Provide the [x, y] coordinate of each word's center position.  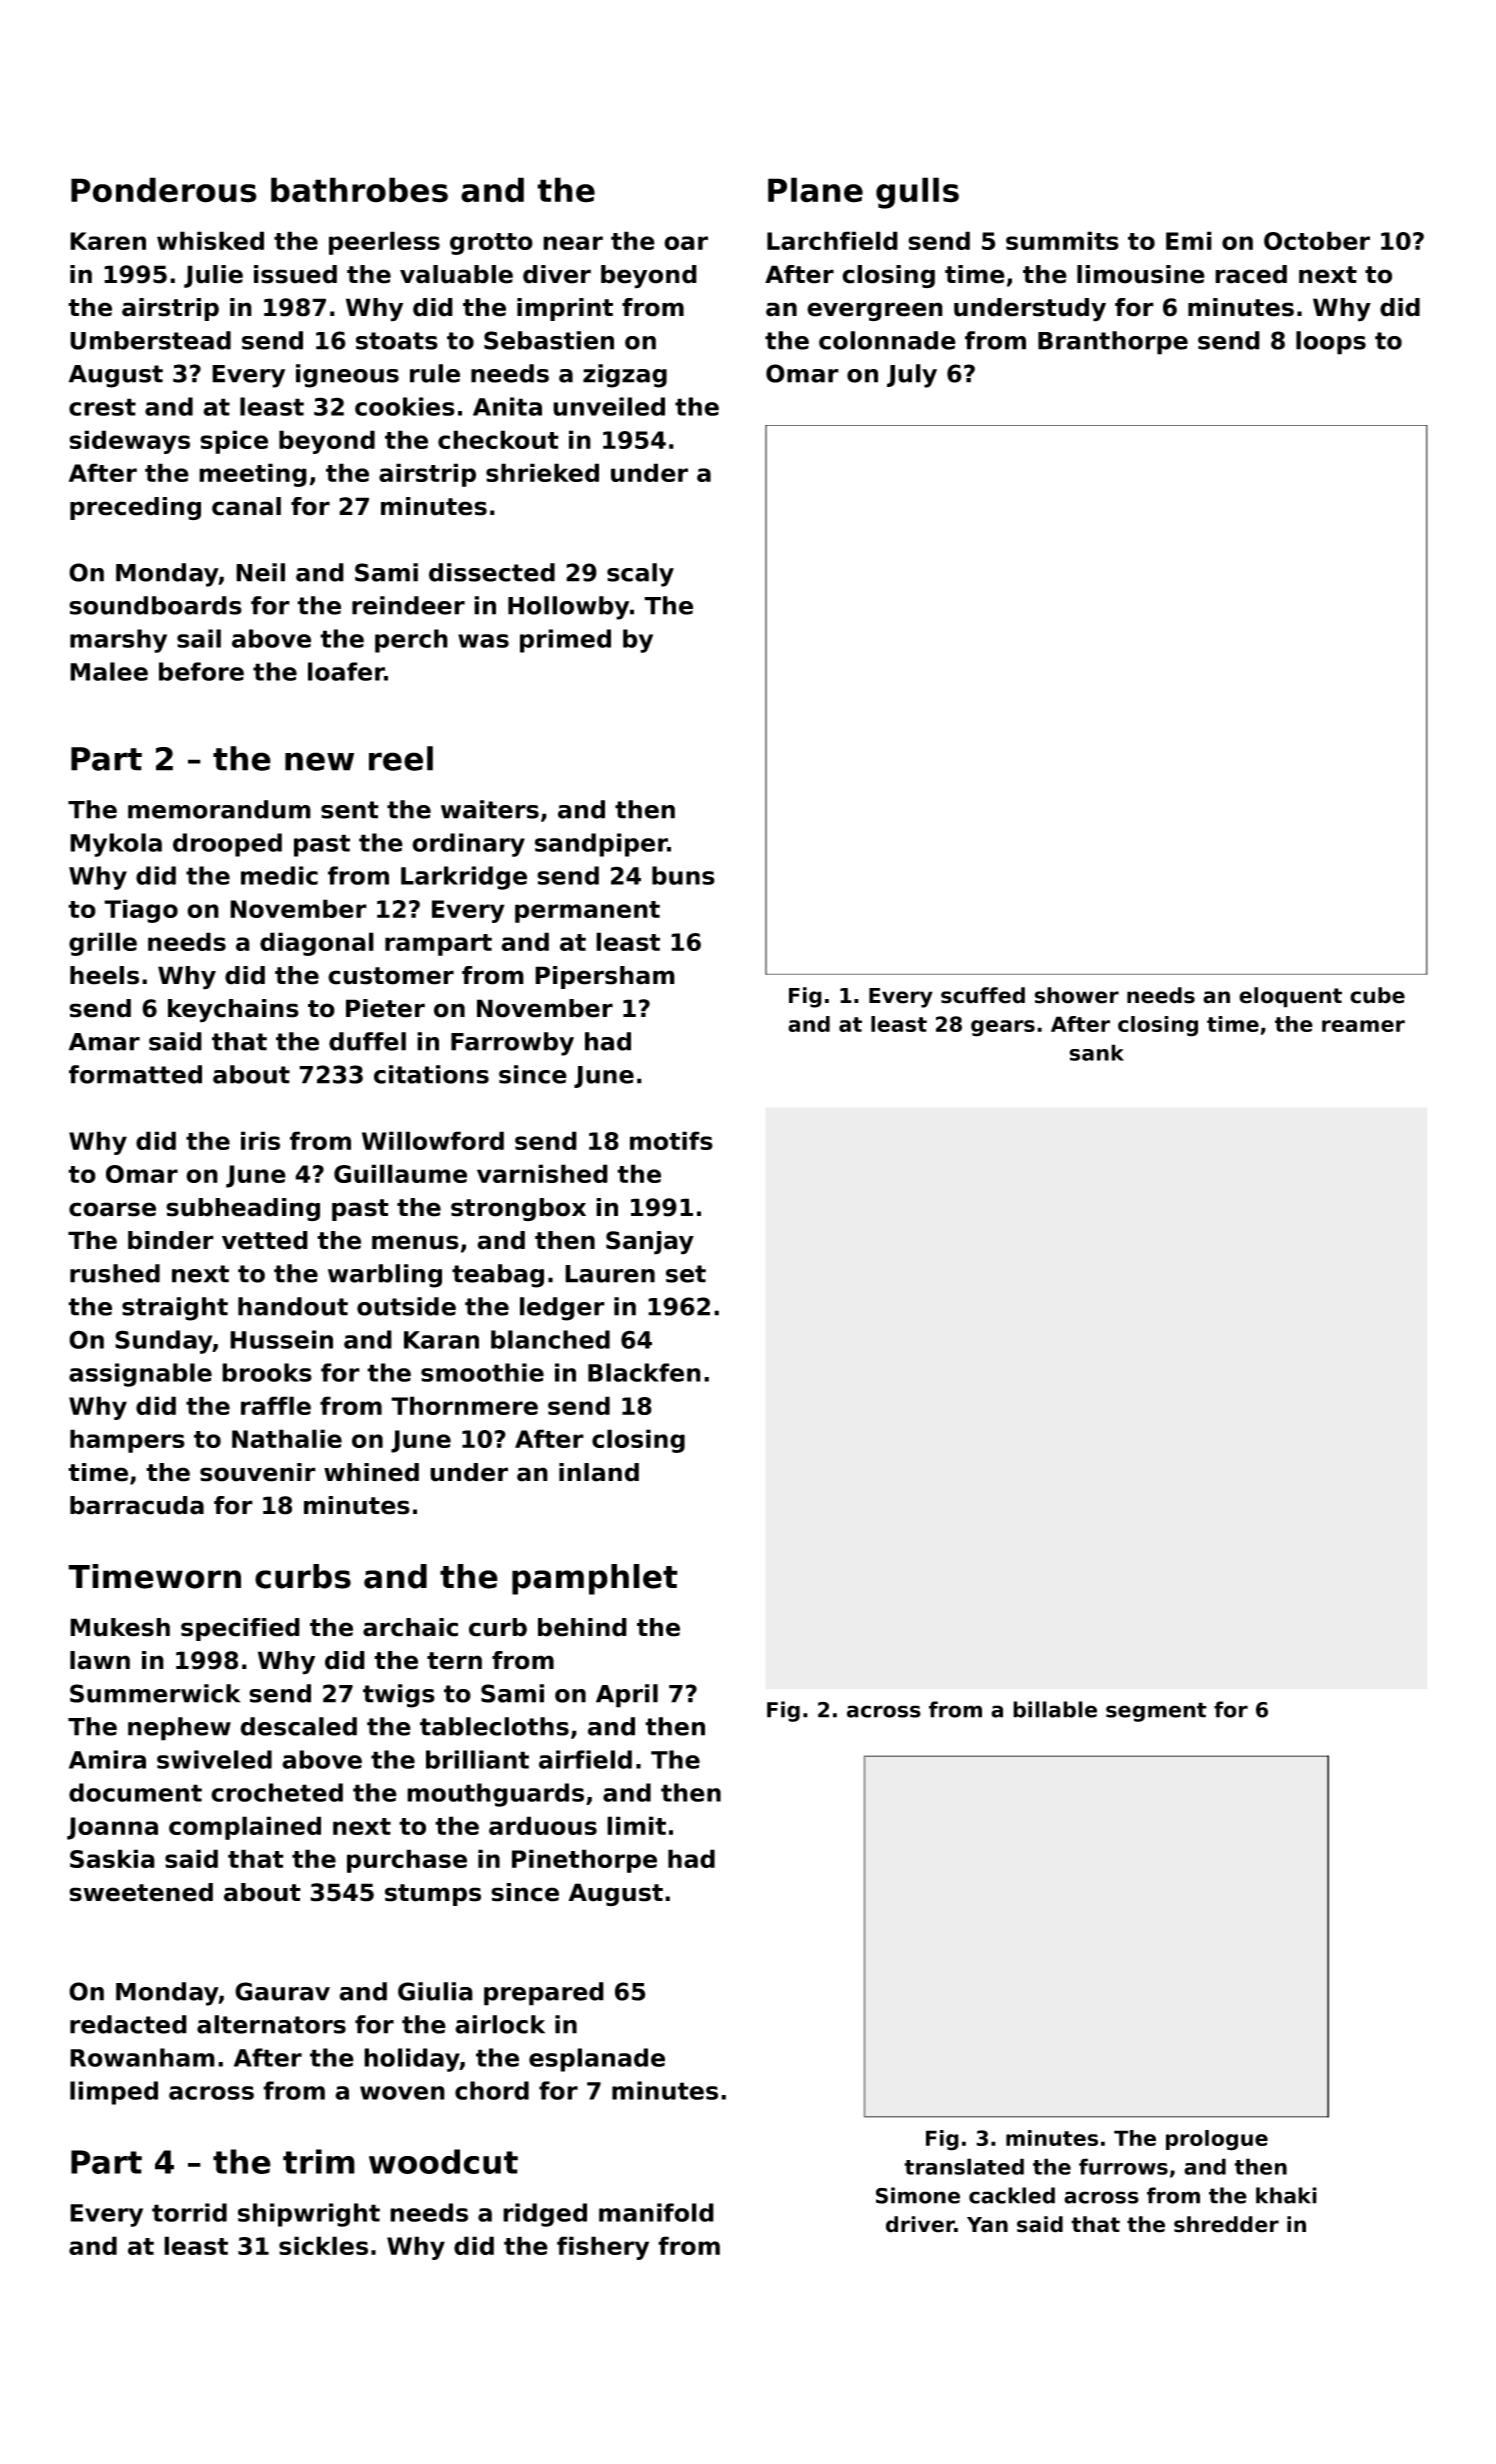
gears [1003, 1028]
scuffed [983, 995]
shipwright [309, 2215]
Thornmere [464, 1405]
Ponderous [164, 190]
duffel [367, 1041]
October [1317, 240]
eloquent [1290, 997]
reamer [1363, 1026]
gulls [917, 193]
